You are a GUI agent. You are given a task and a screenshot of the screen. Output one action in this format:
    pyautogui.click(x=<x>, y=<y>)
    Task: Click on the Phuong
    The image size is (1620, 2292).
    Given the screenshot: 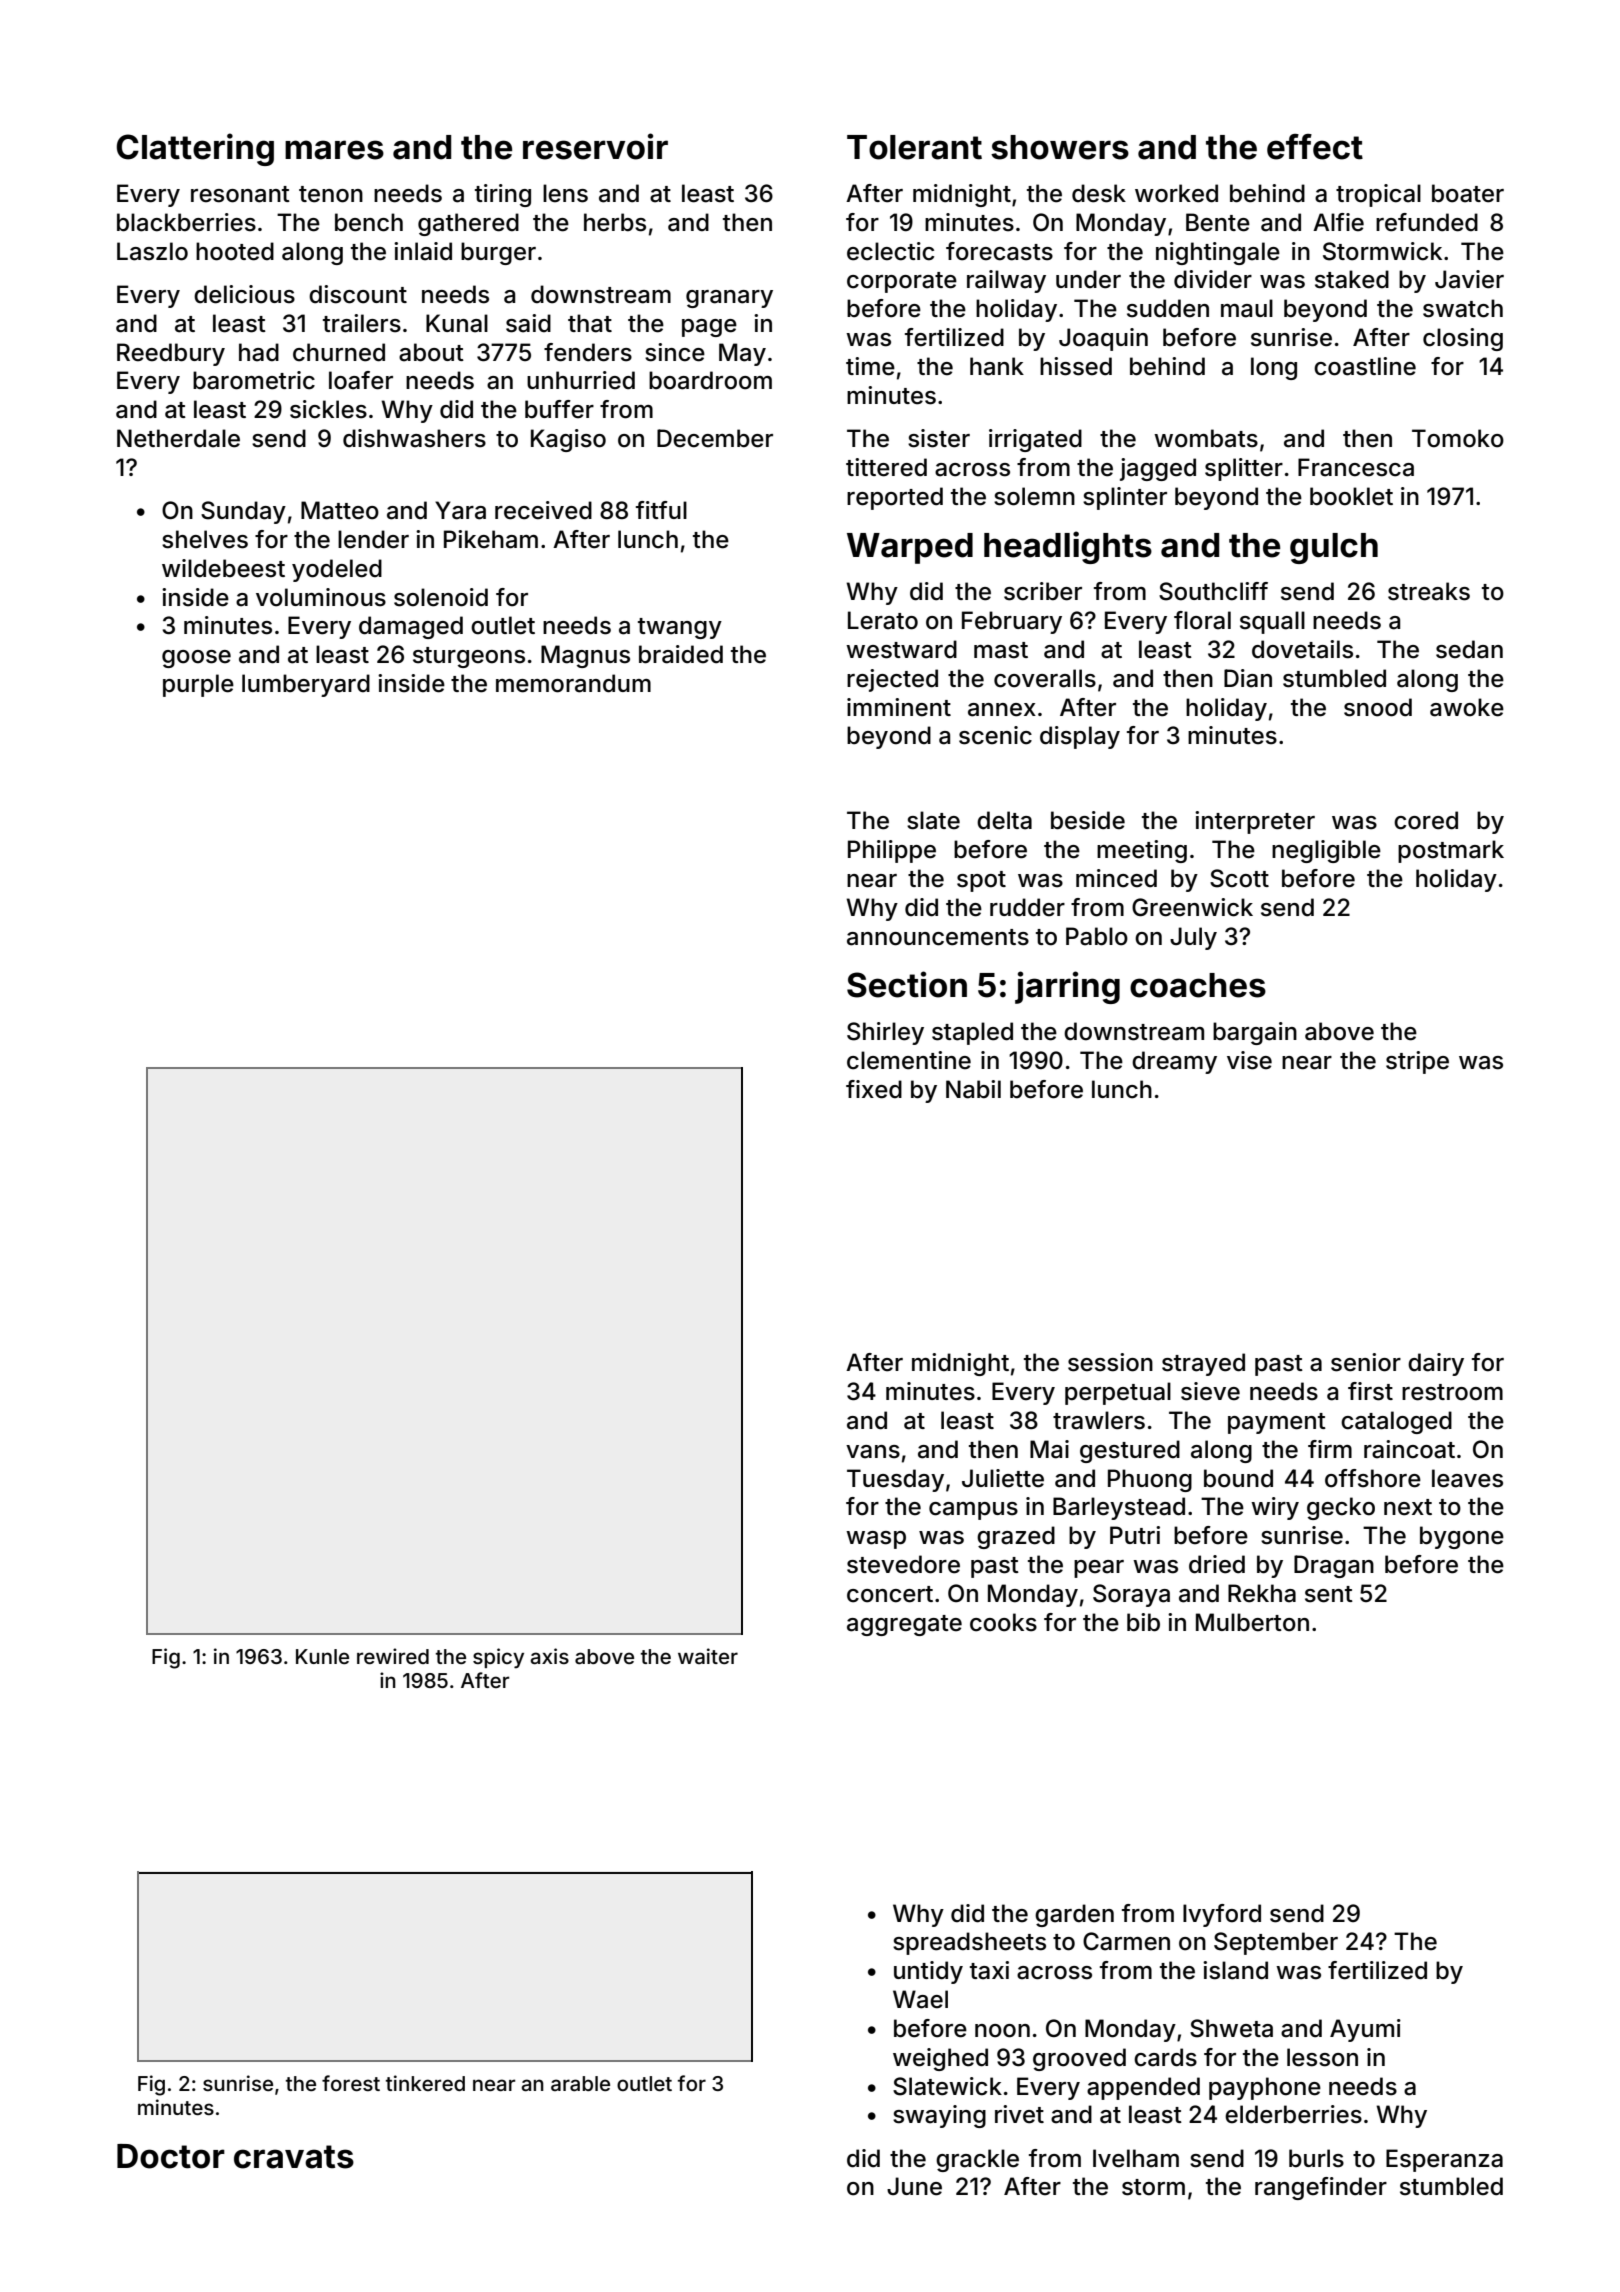 What is the action you would take?
    pyautogui.click(x=1150, y=1480)
